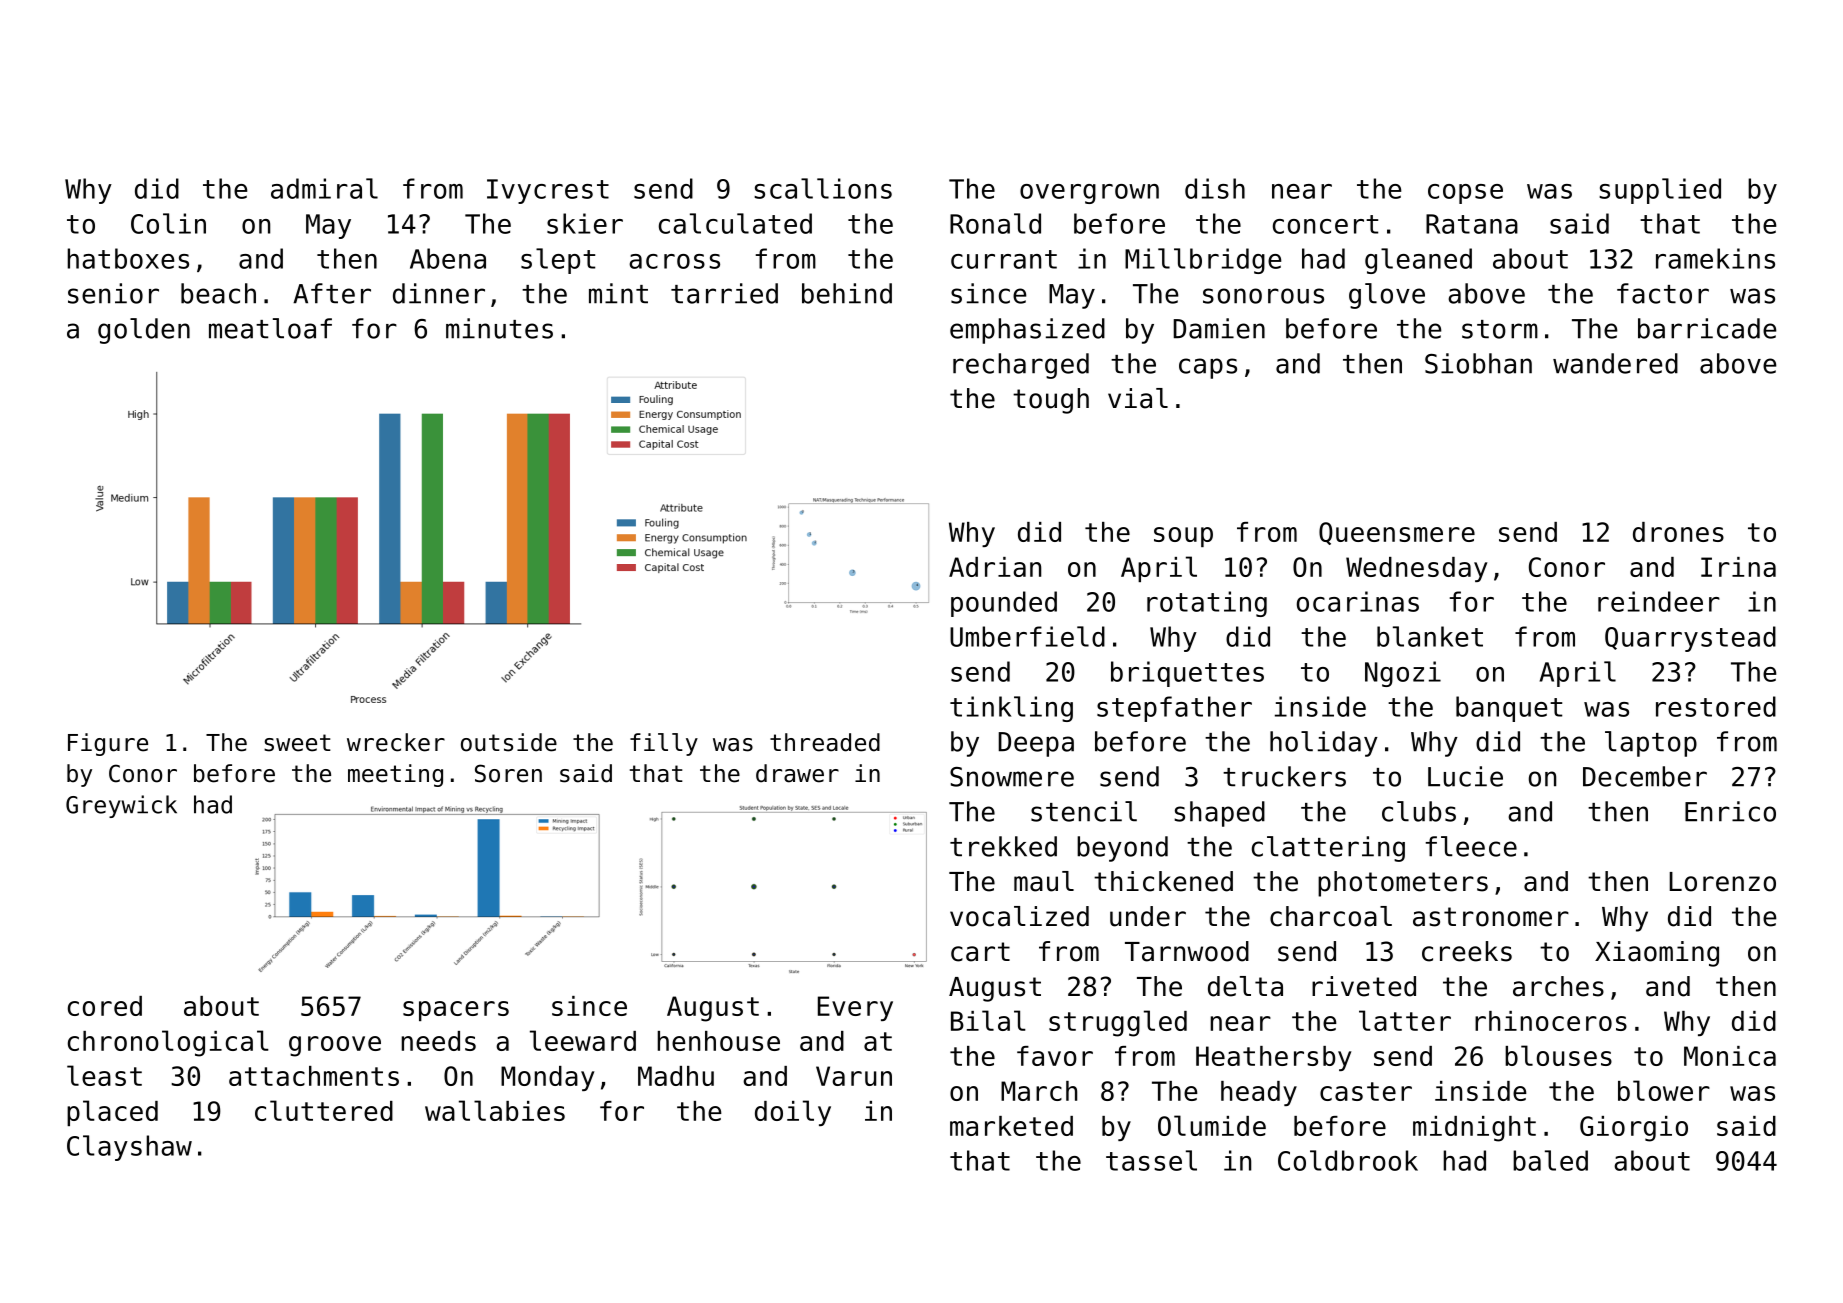 The height and width of the screenshot is (1303, 1843). What do you see at coordinates (1203, 261) in the screenshot?
I see `Millbridge` at bounding box center [1203, 261].
